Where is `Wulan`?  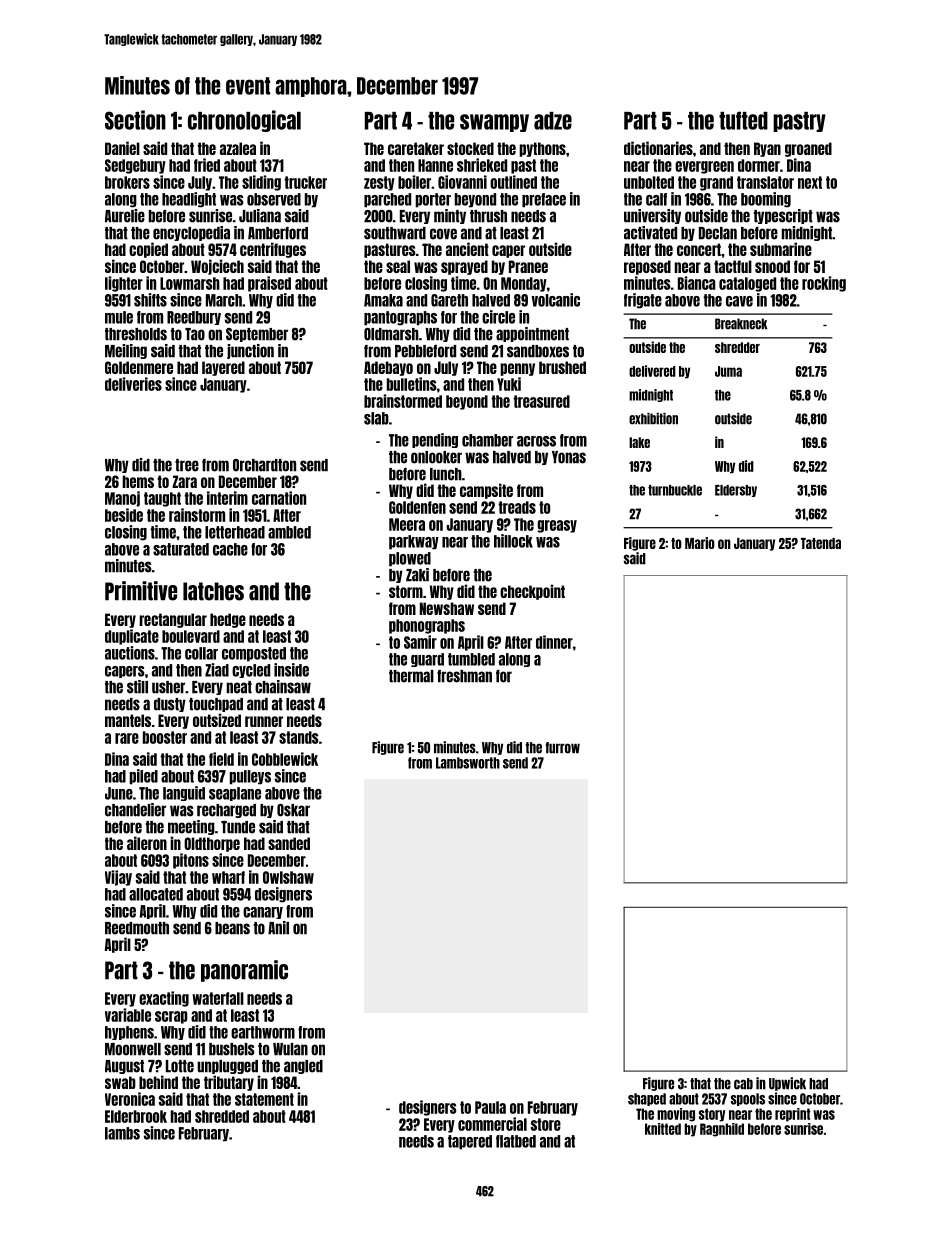
Wulan is located at coordinates (290, 1049).
